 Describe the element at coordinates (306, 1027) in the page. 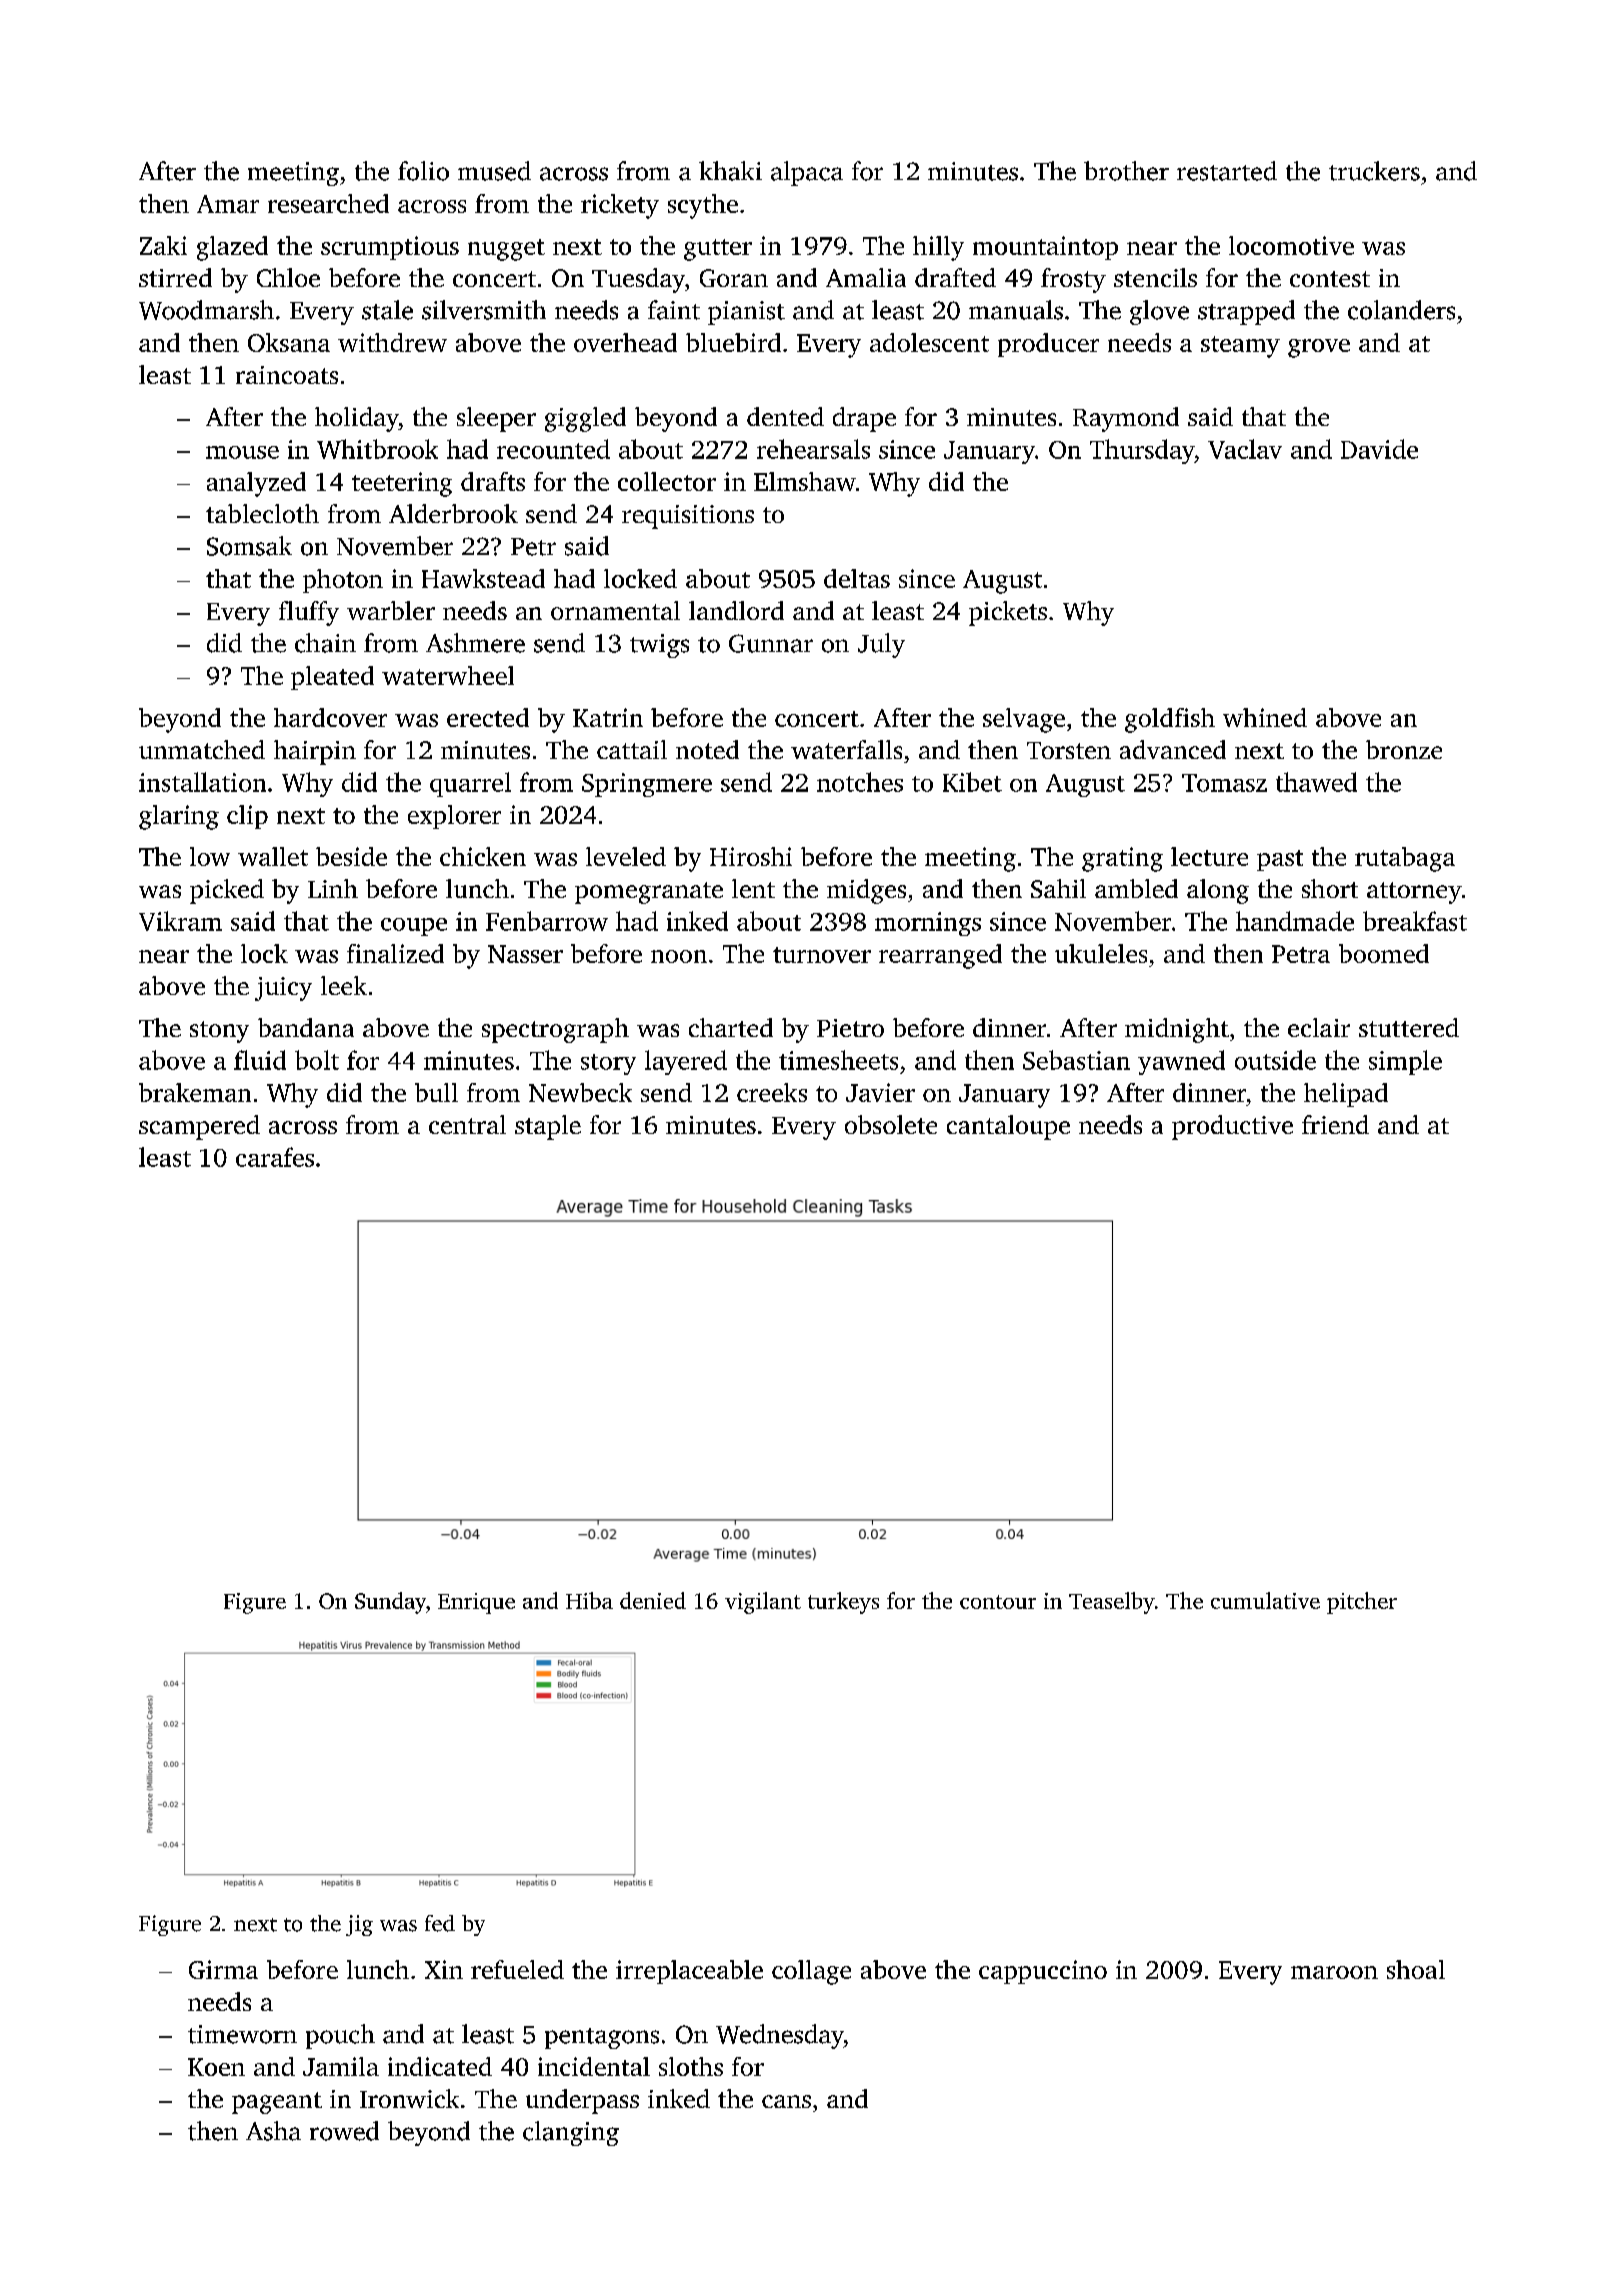

I see `bandana` at that location.
